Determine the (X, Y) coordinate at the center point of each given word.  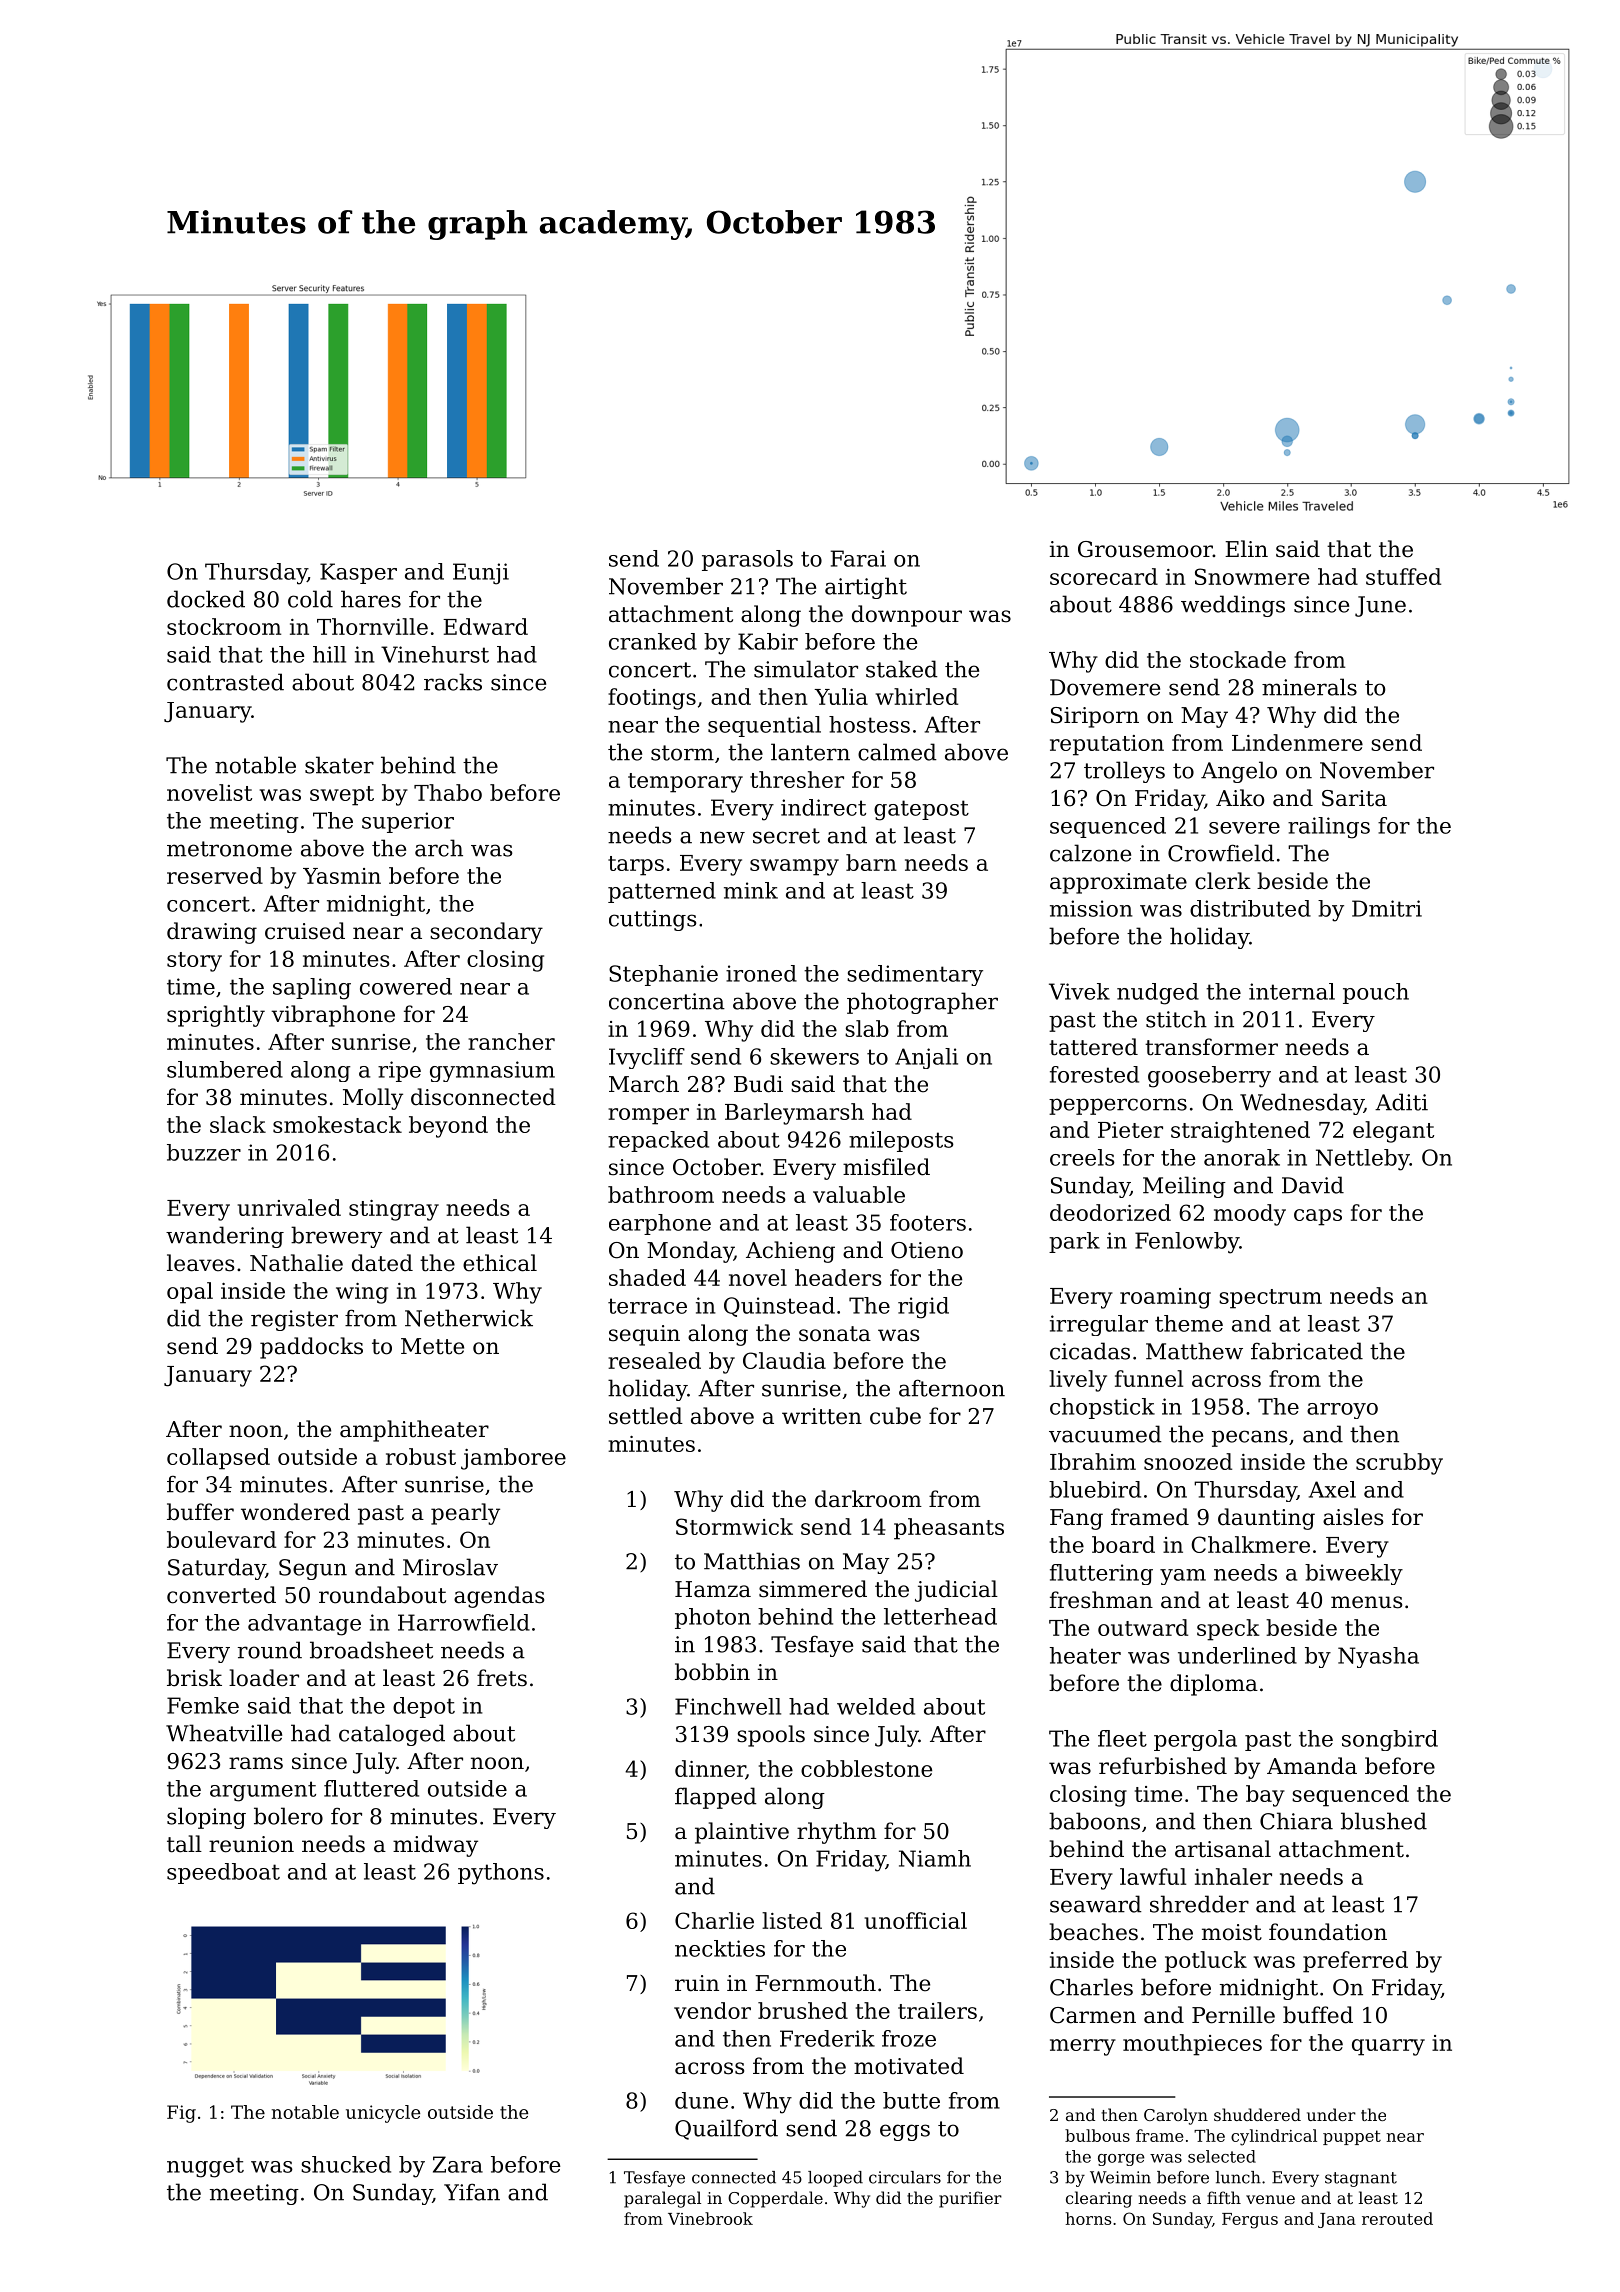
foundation (1328, 1932)
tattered (1093, 1047)
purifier (970, 2199)
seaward (1096, 1904)
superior (408, 822)
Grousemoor (1145, 549)
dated (382, 1263)
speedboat (223, 1873)
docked (206, 599)
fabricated (1307, 1351)
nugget (205, 2167)
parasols (747, 560)
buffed (1318, 2015)
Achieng (790, 1252)
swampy (794, 867)
